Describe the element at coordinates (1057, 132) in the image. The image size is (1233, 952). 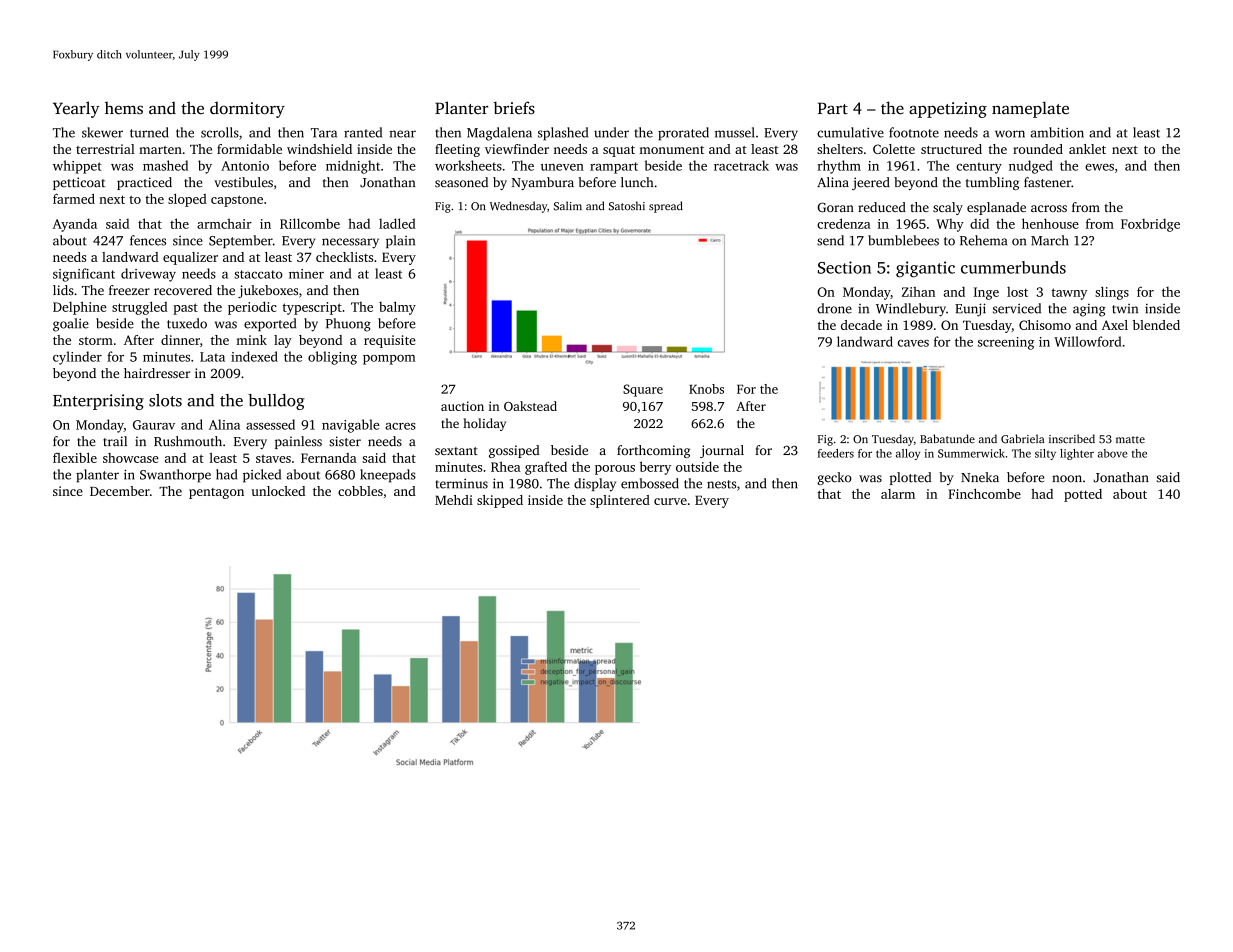
I see `ambition` at that location.
